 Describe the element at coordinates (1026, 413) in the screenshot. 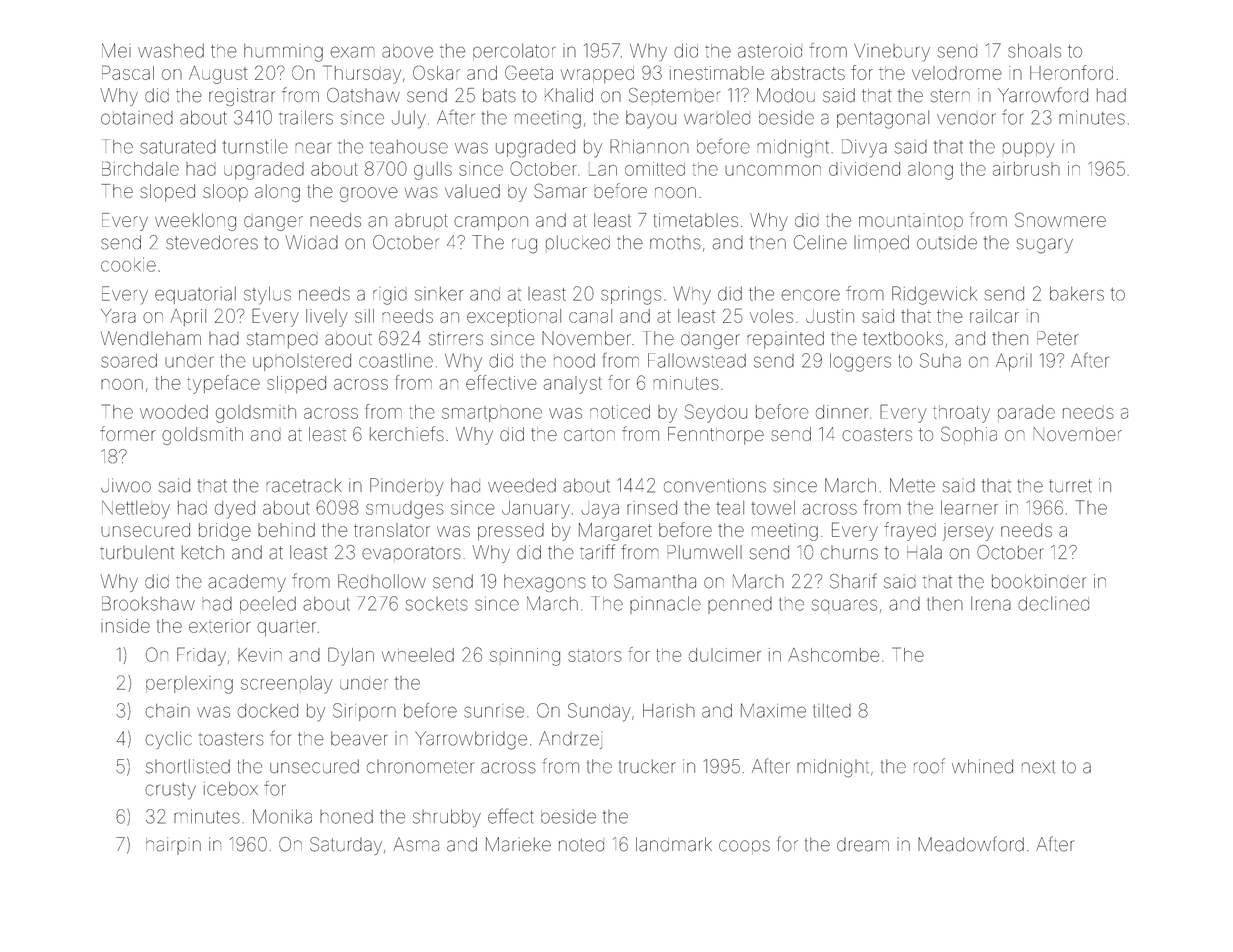

I see `parade` at that location.
